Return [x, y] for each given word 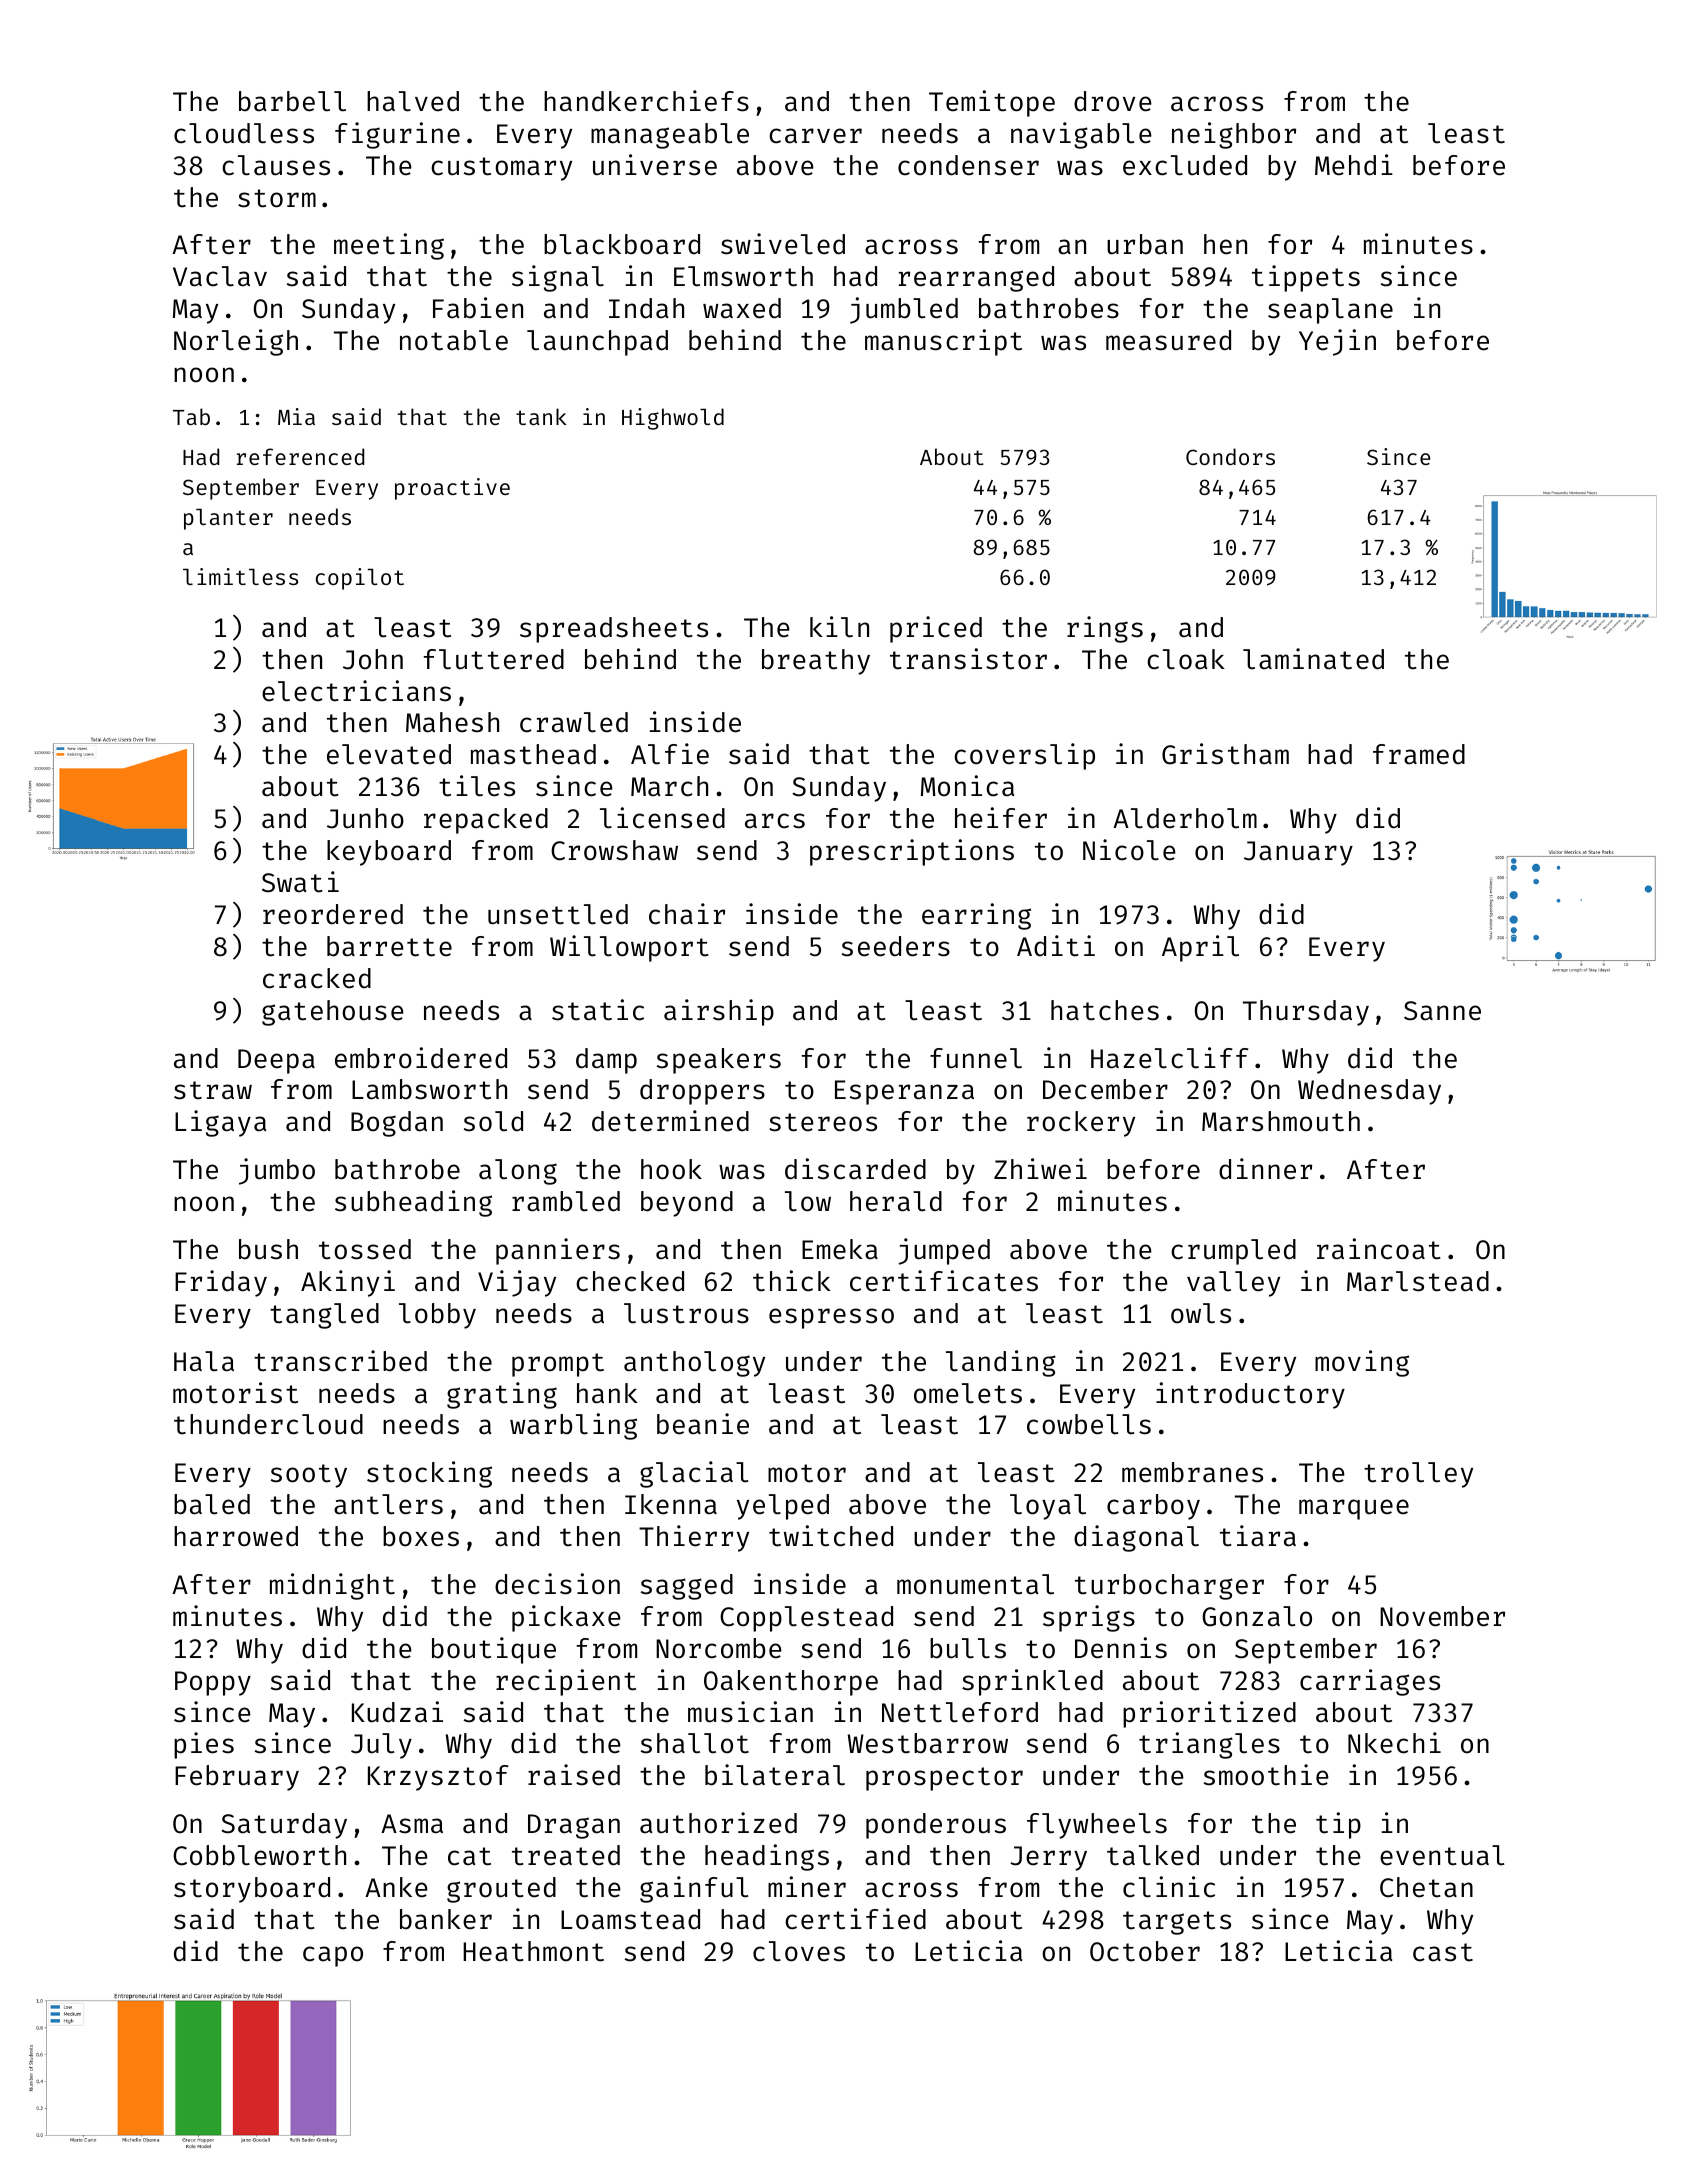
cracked [317, 978]
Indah [646, 308]
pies [204, 1745]
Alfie [670, 754]
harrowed [236, 1536]
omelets [968, 1393]
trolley [1418, 1475]
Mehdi [1354, 165]
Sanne [1442, 1011]
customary [501, 169]
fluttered [494, 659]
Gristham [1225, 754]
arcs [775, 821]
